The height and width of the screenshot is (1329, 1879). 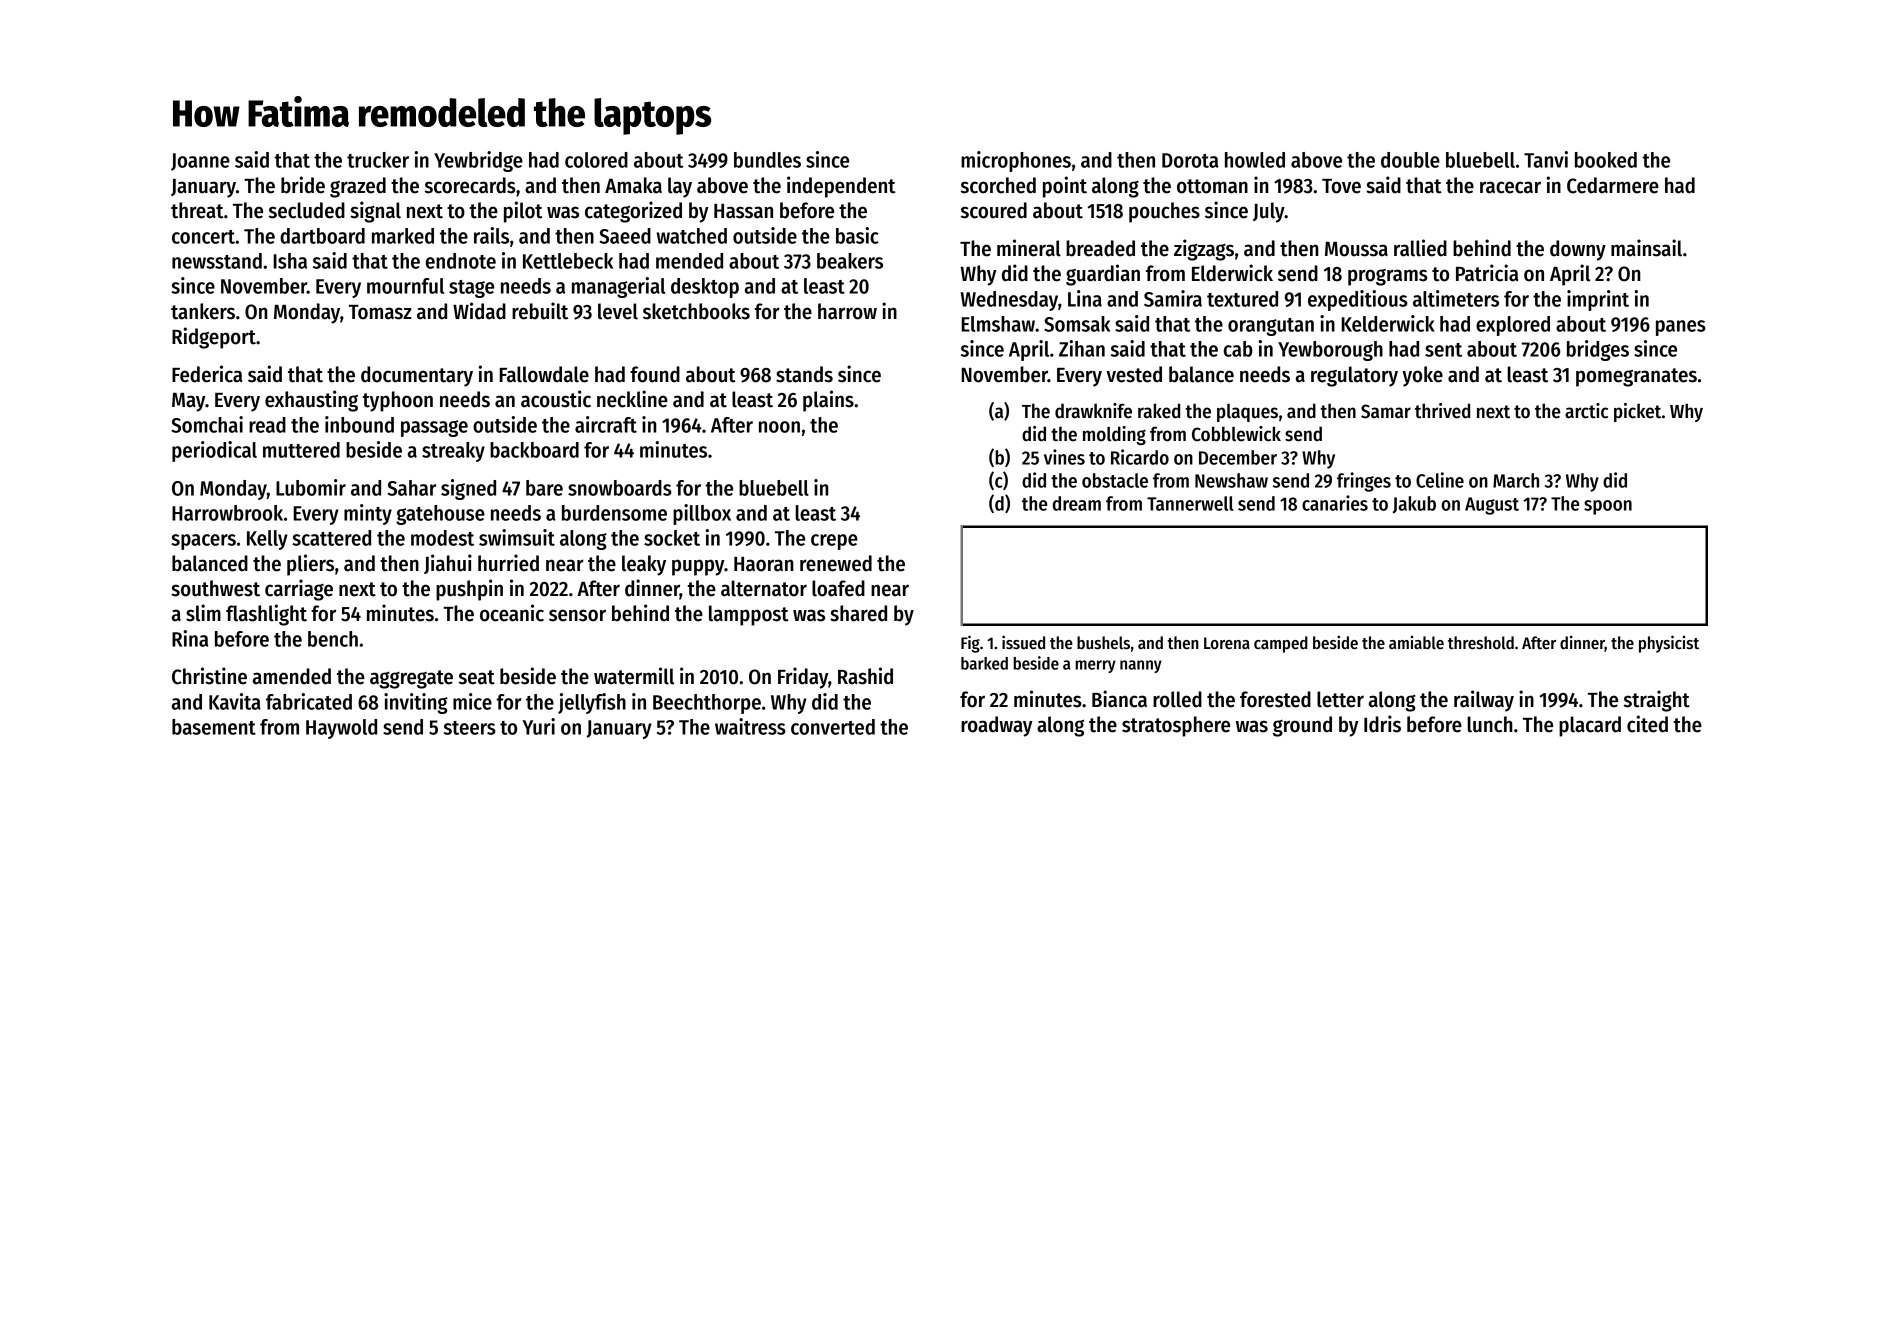 I want to click on secluded, so click(x=307, y=210).
